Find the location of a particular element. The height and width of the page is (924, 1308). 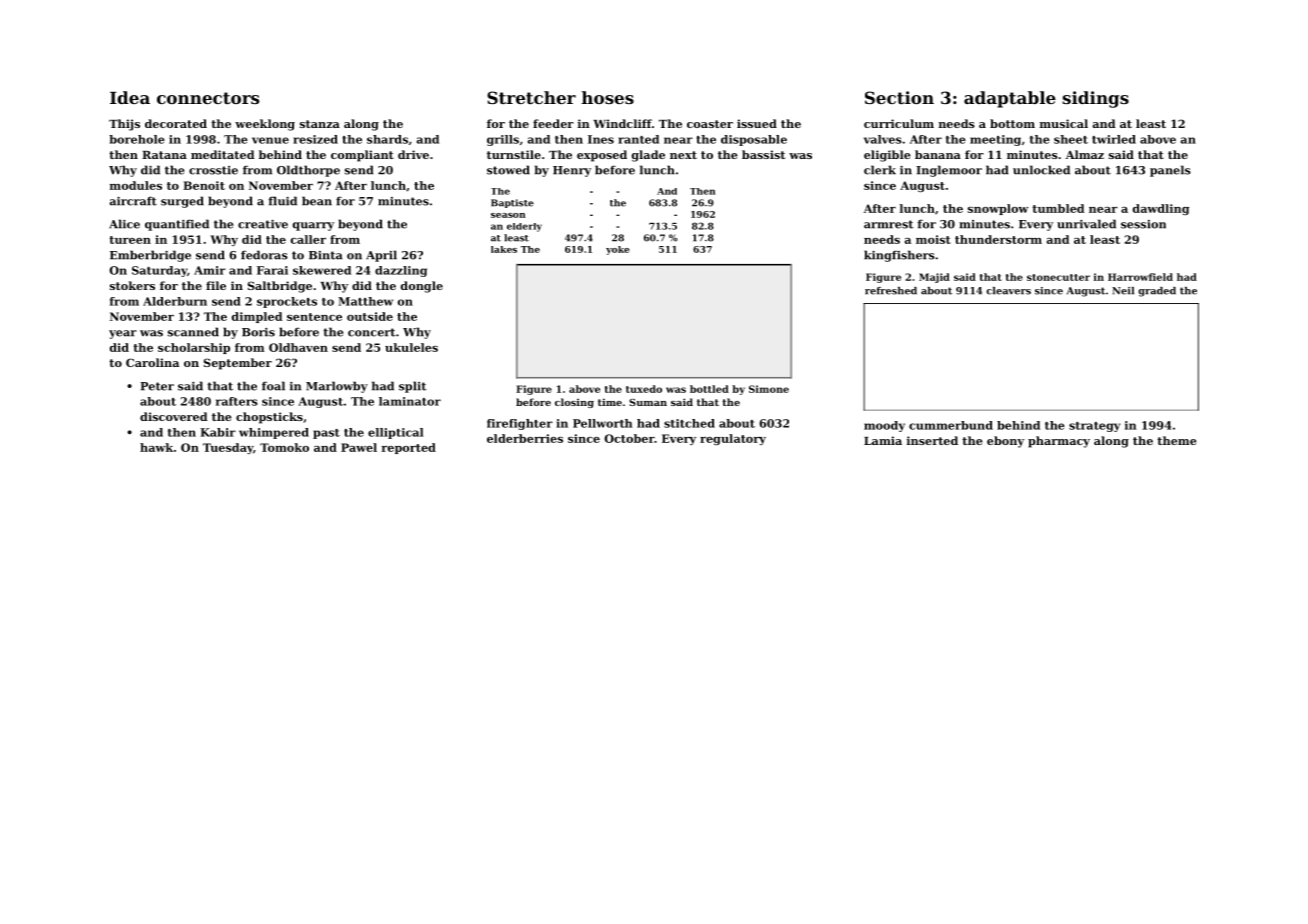

Harrowfield is located at coordinates (1140, 277).
